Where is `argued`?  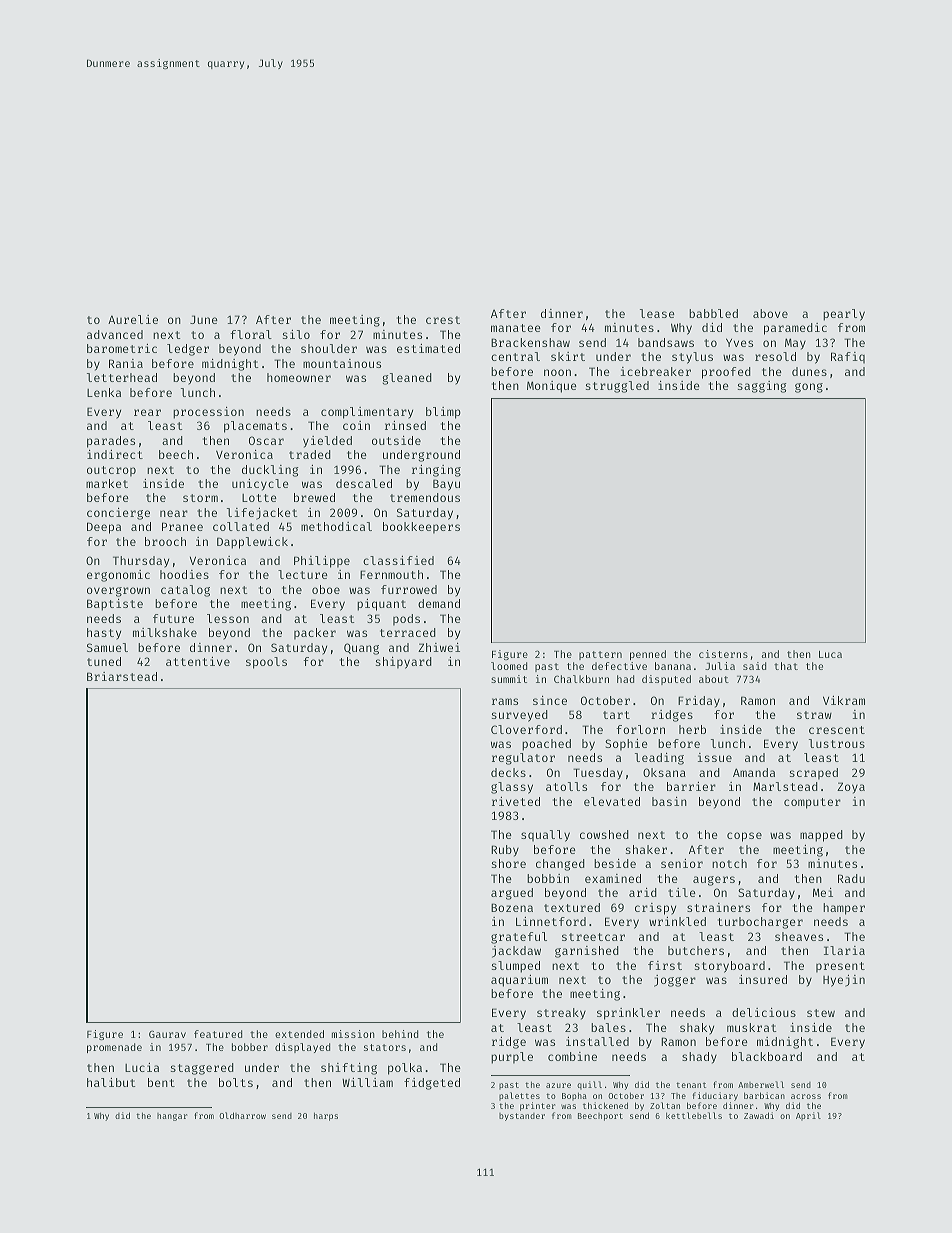
argued is located at coordinates (512, 894).
